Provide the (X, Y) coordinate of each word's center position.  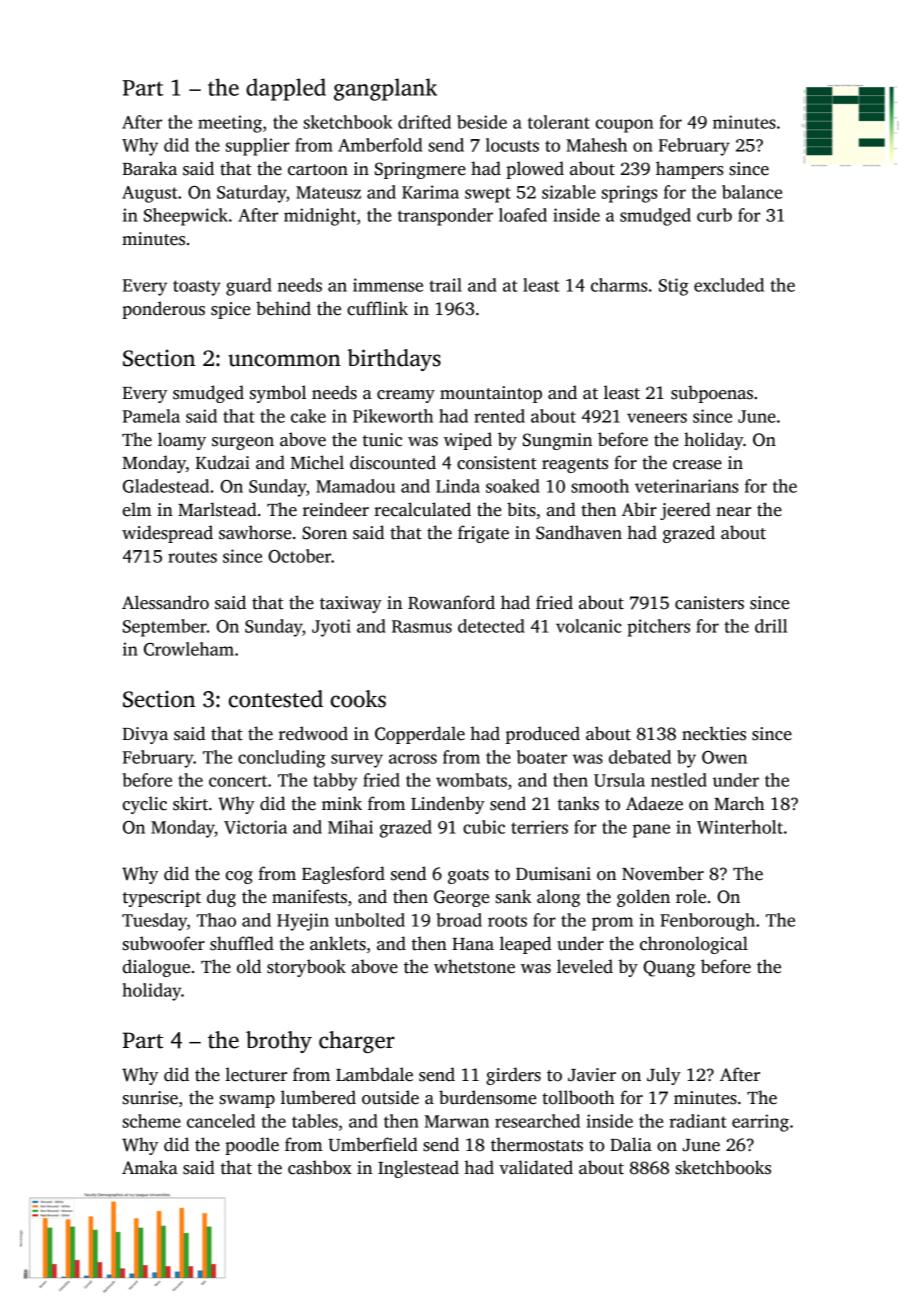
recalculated (422, 509)
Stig (674, 287)
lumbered (318, 1097)
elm (137, 509)
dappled (286, 89)
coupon (624, 126)
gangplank (385, 89)
